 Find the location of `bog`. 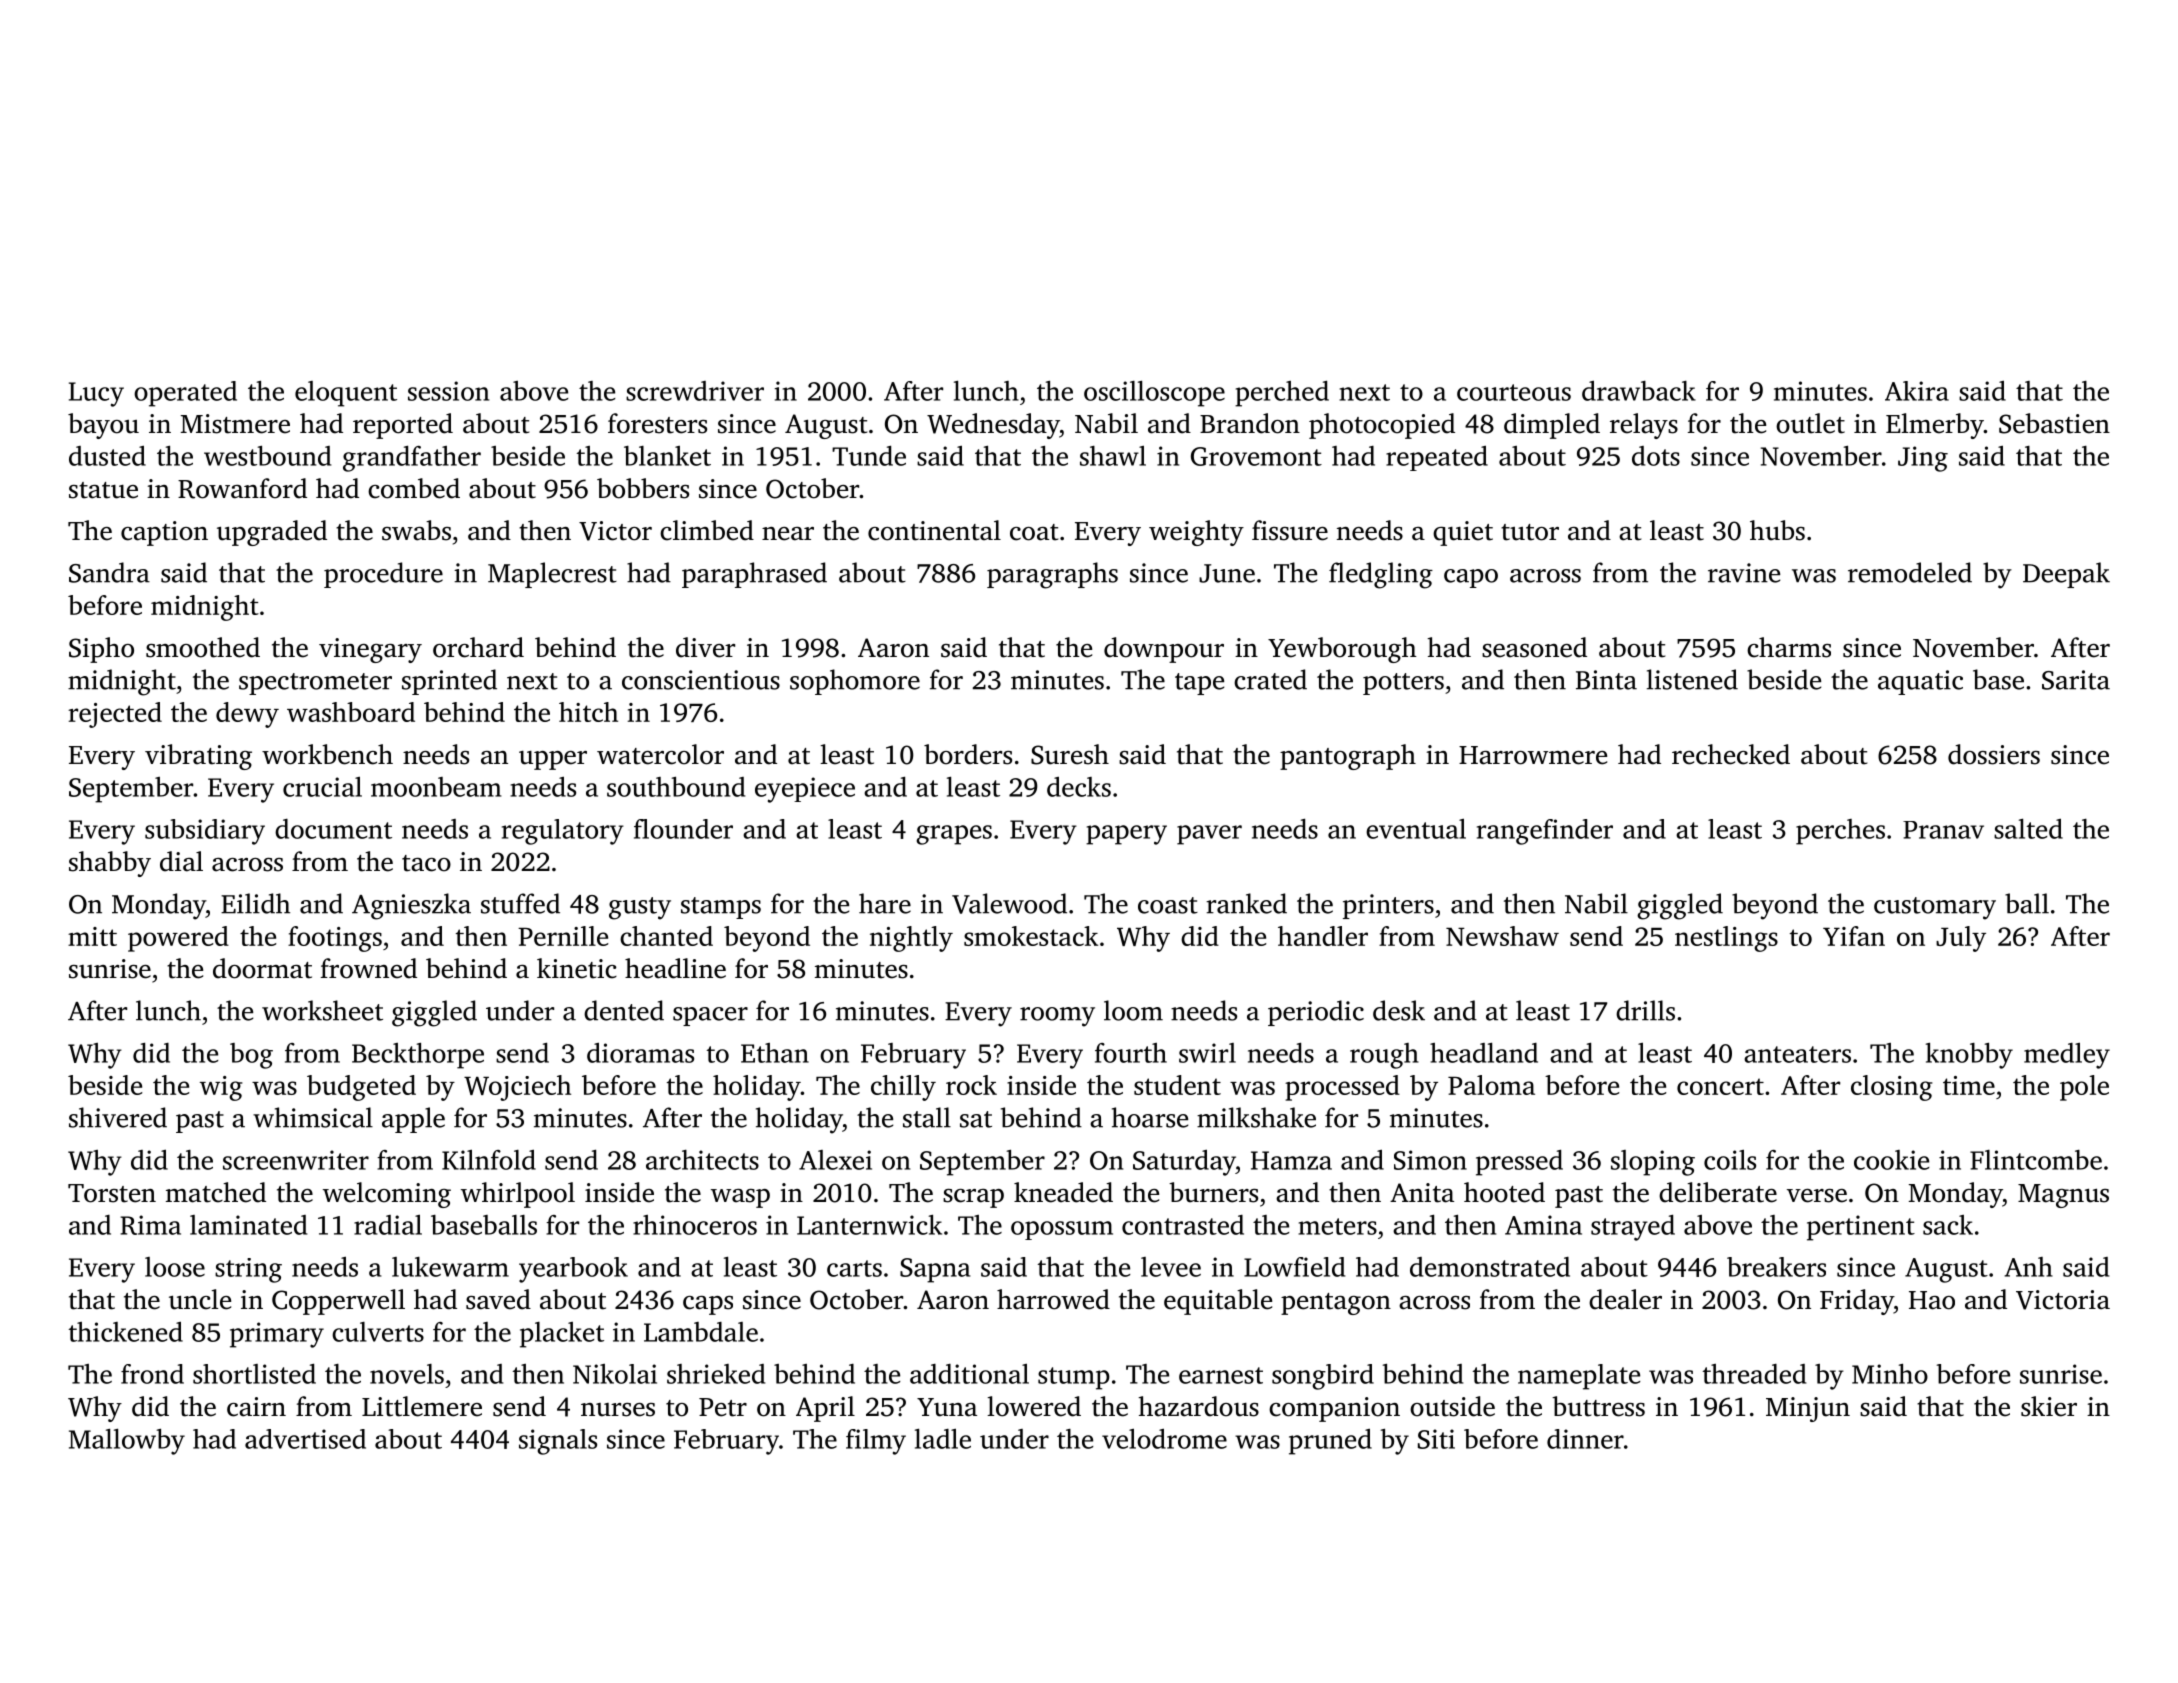

bog is located at coordinates (251, 1056).
